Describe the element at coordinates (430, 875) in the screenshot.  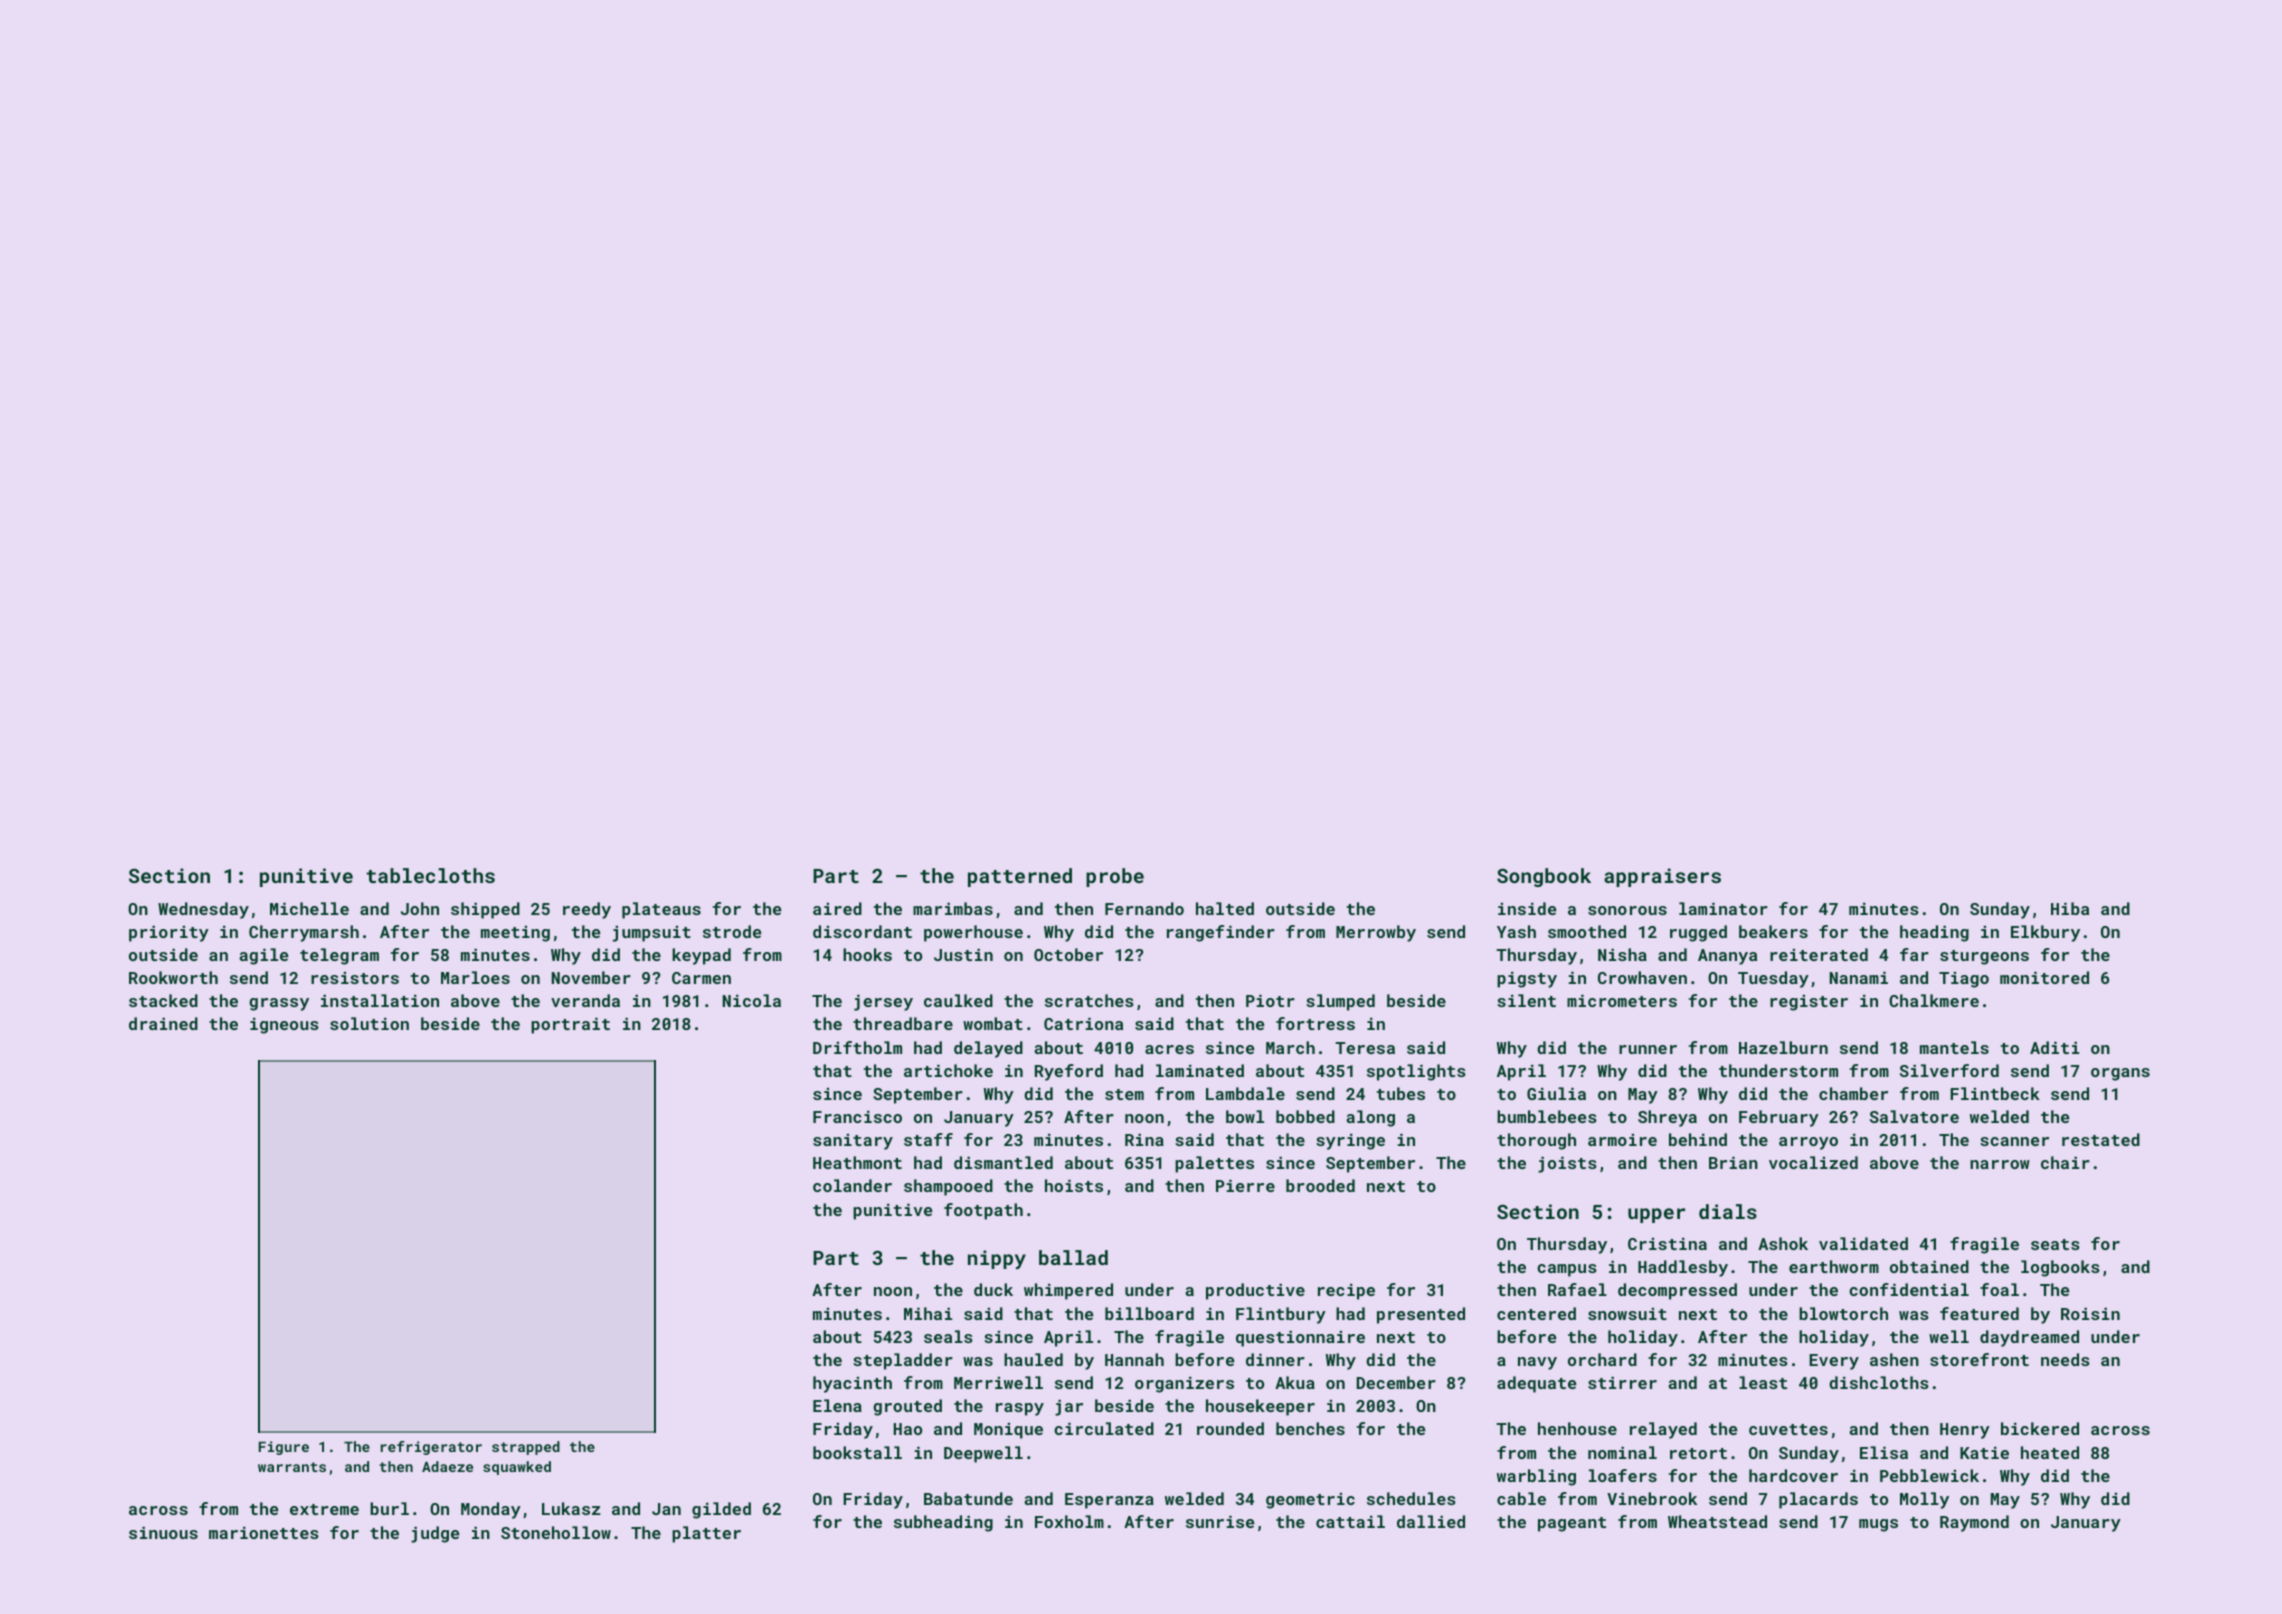
I see `tablecloths` at that location.
